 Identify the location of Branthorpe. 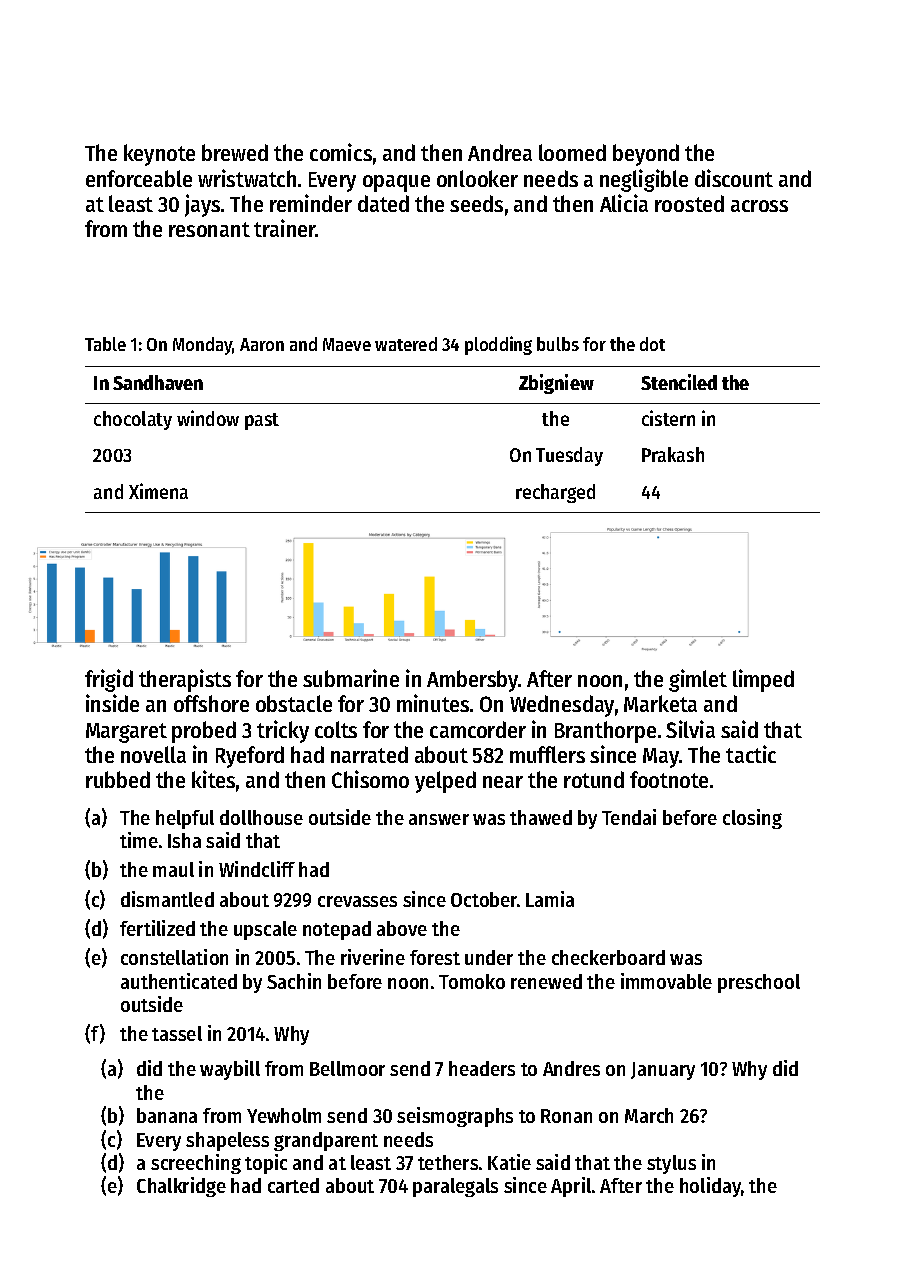
(605, 732).
